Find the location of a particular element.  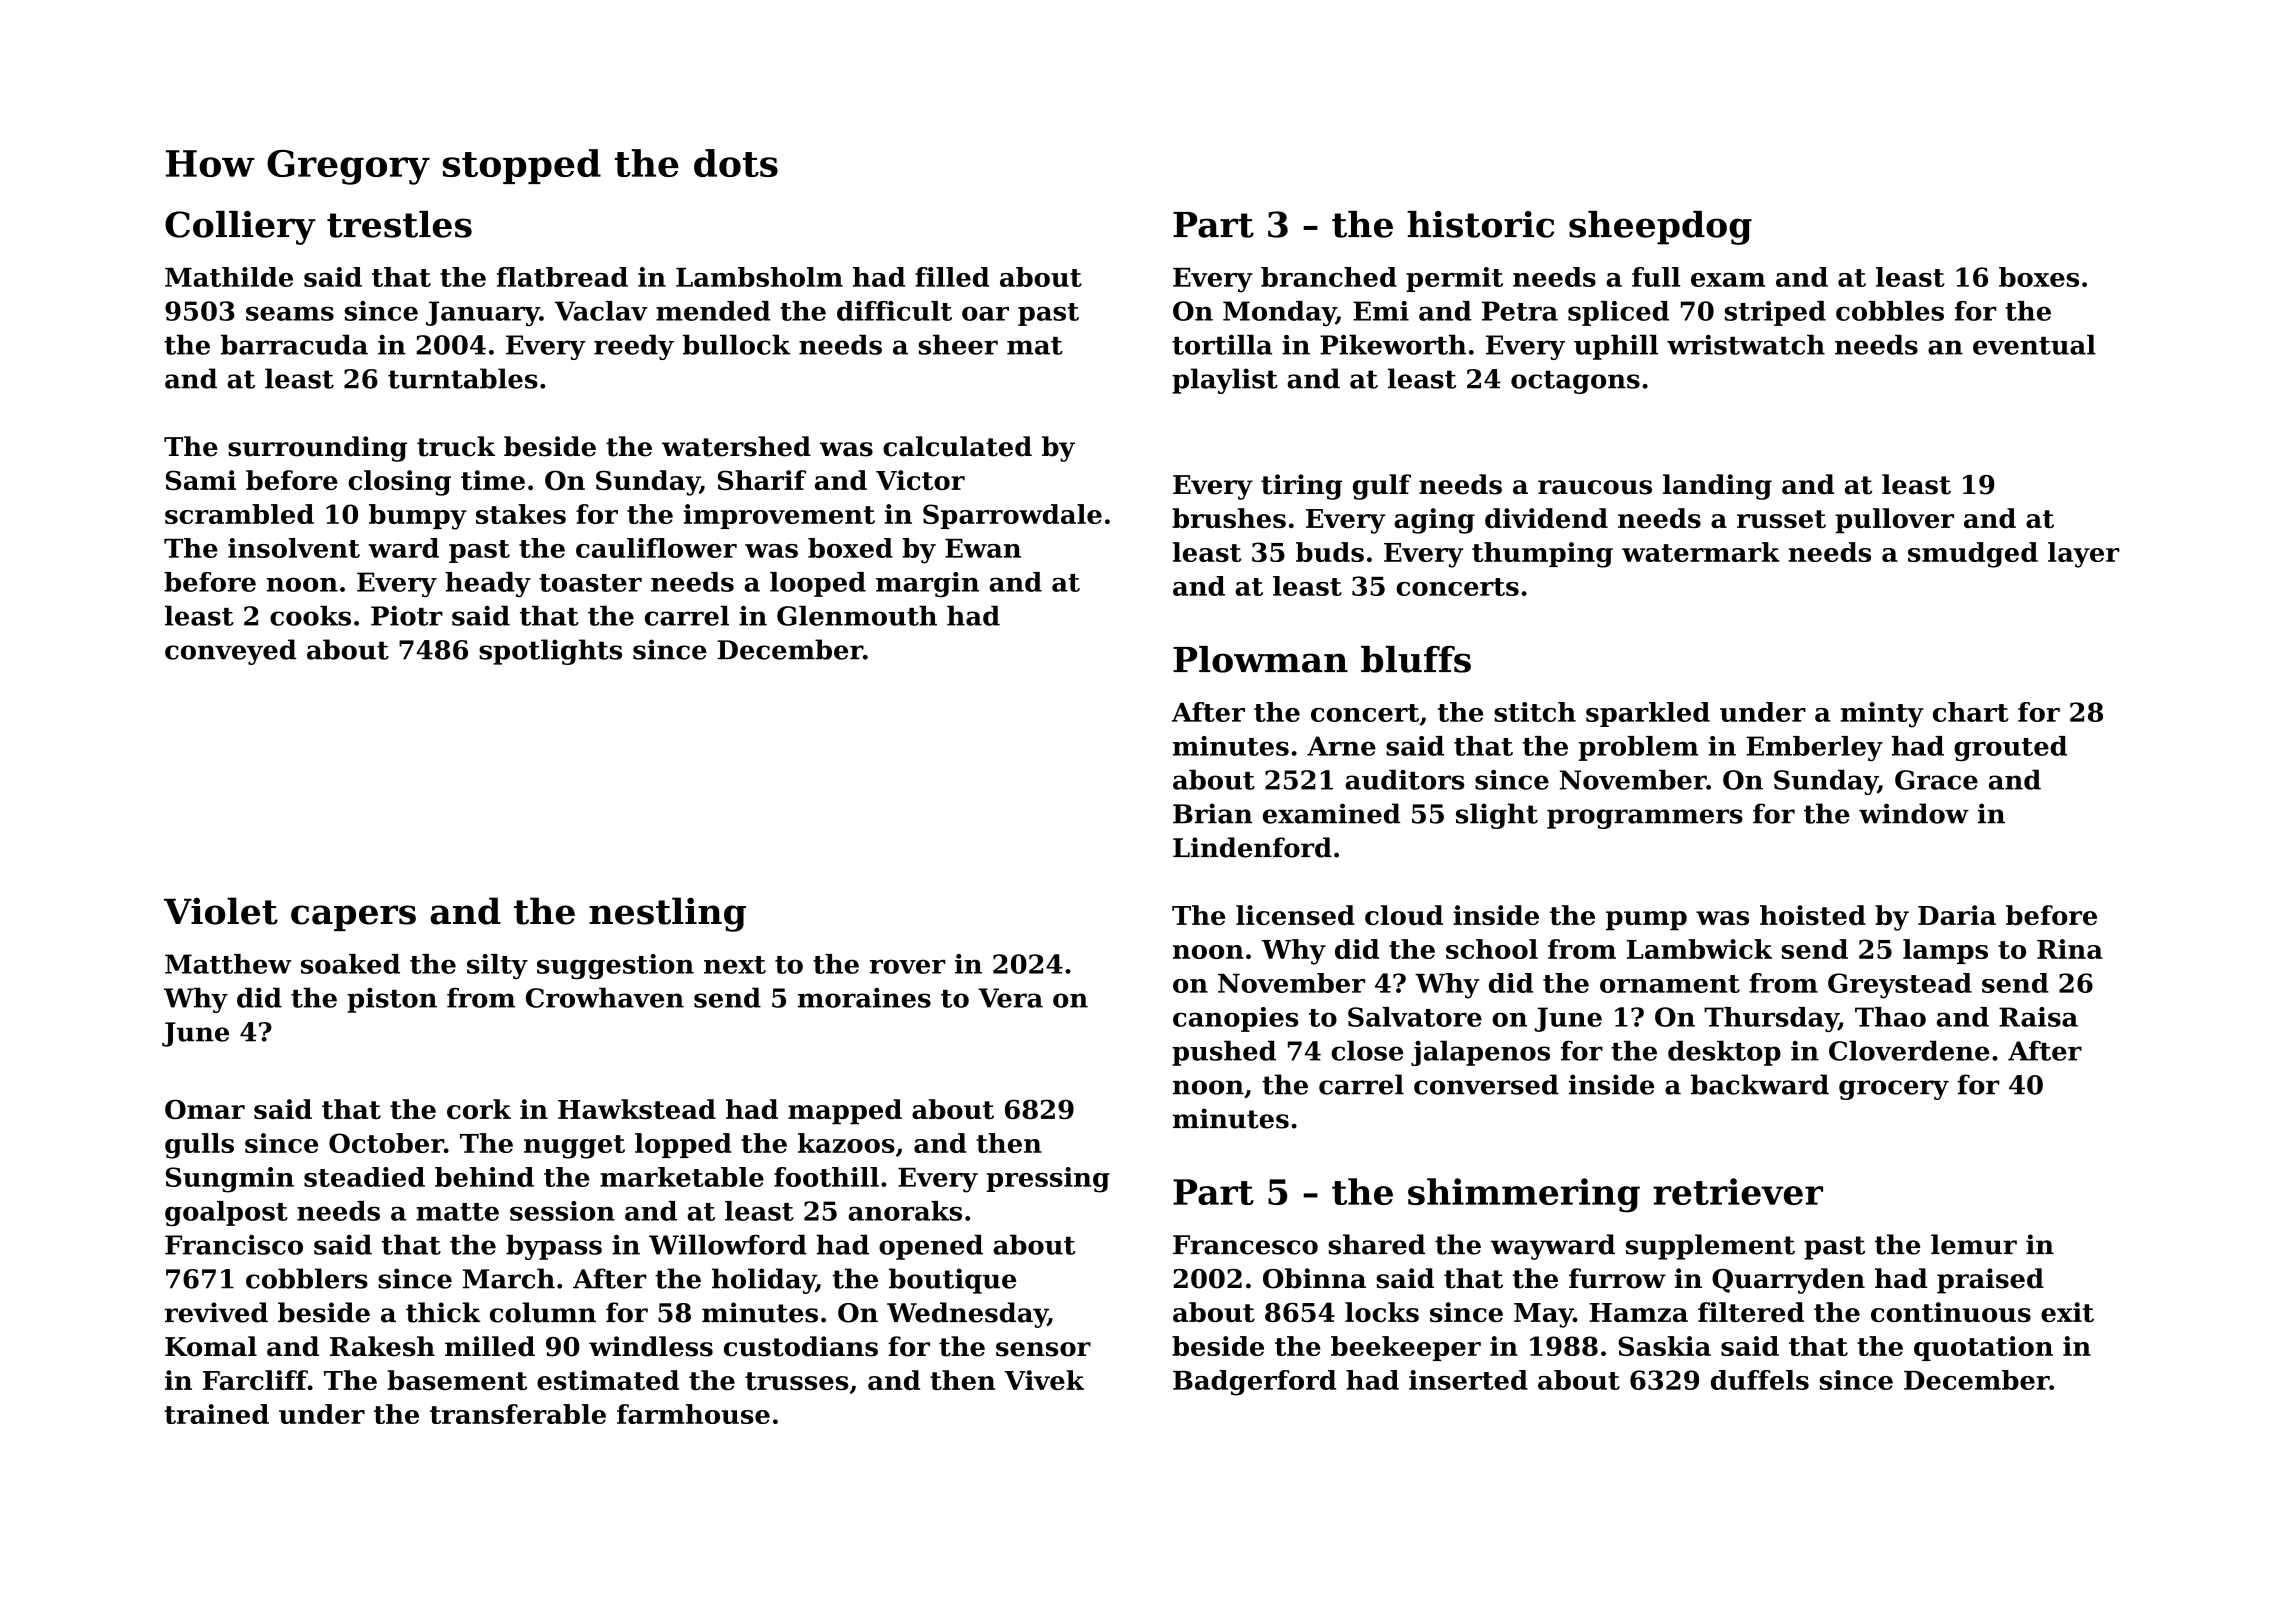

cork is located at coordinates (479, 1109).
